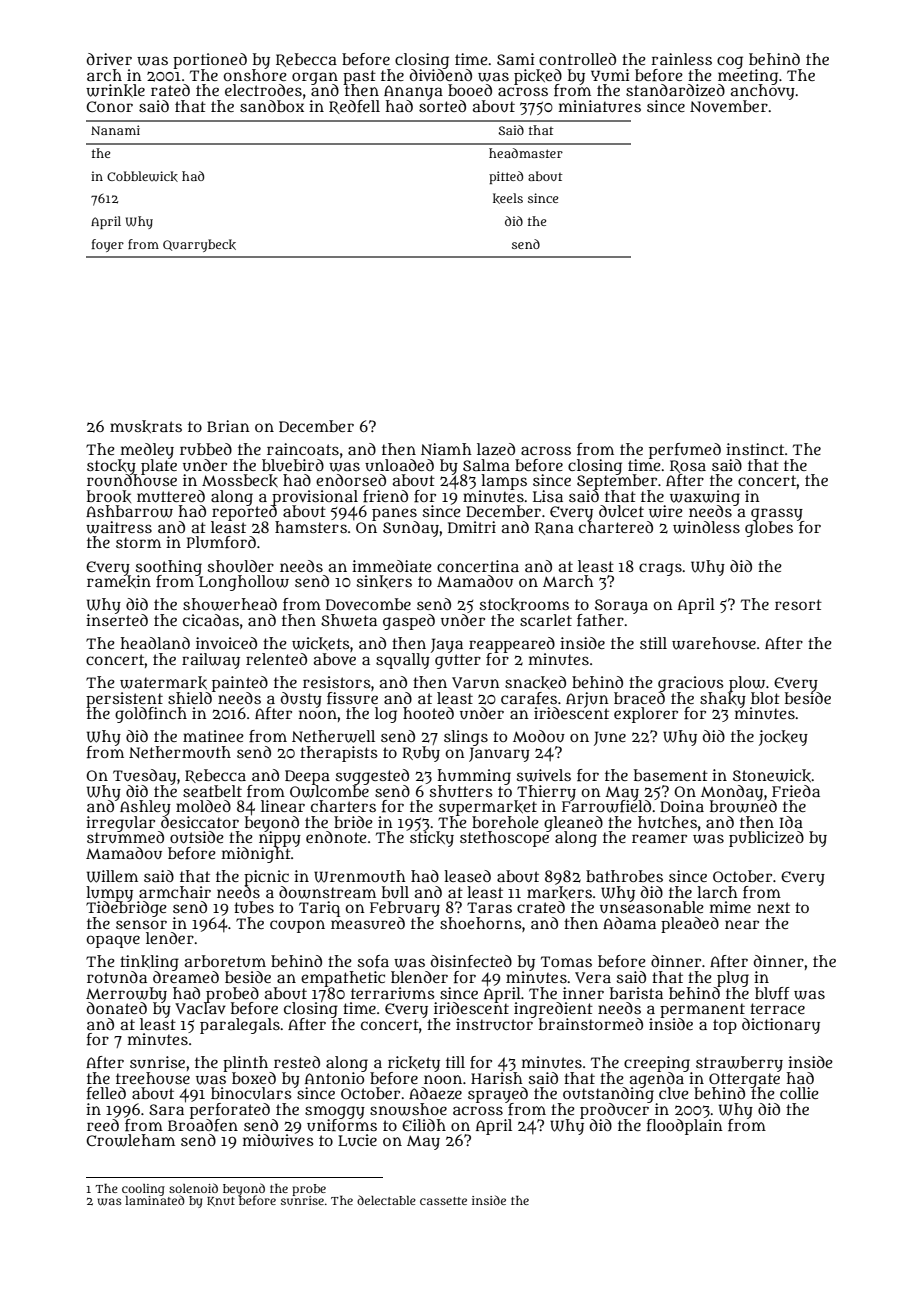 The height and width of the screenshot is (1308, 924). Describe the element at coordinates (666, 511) in the screenshot. I see `wire` at that location.
